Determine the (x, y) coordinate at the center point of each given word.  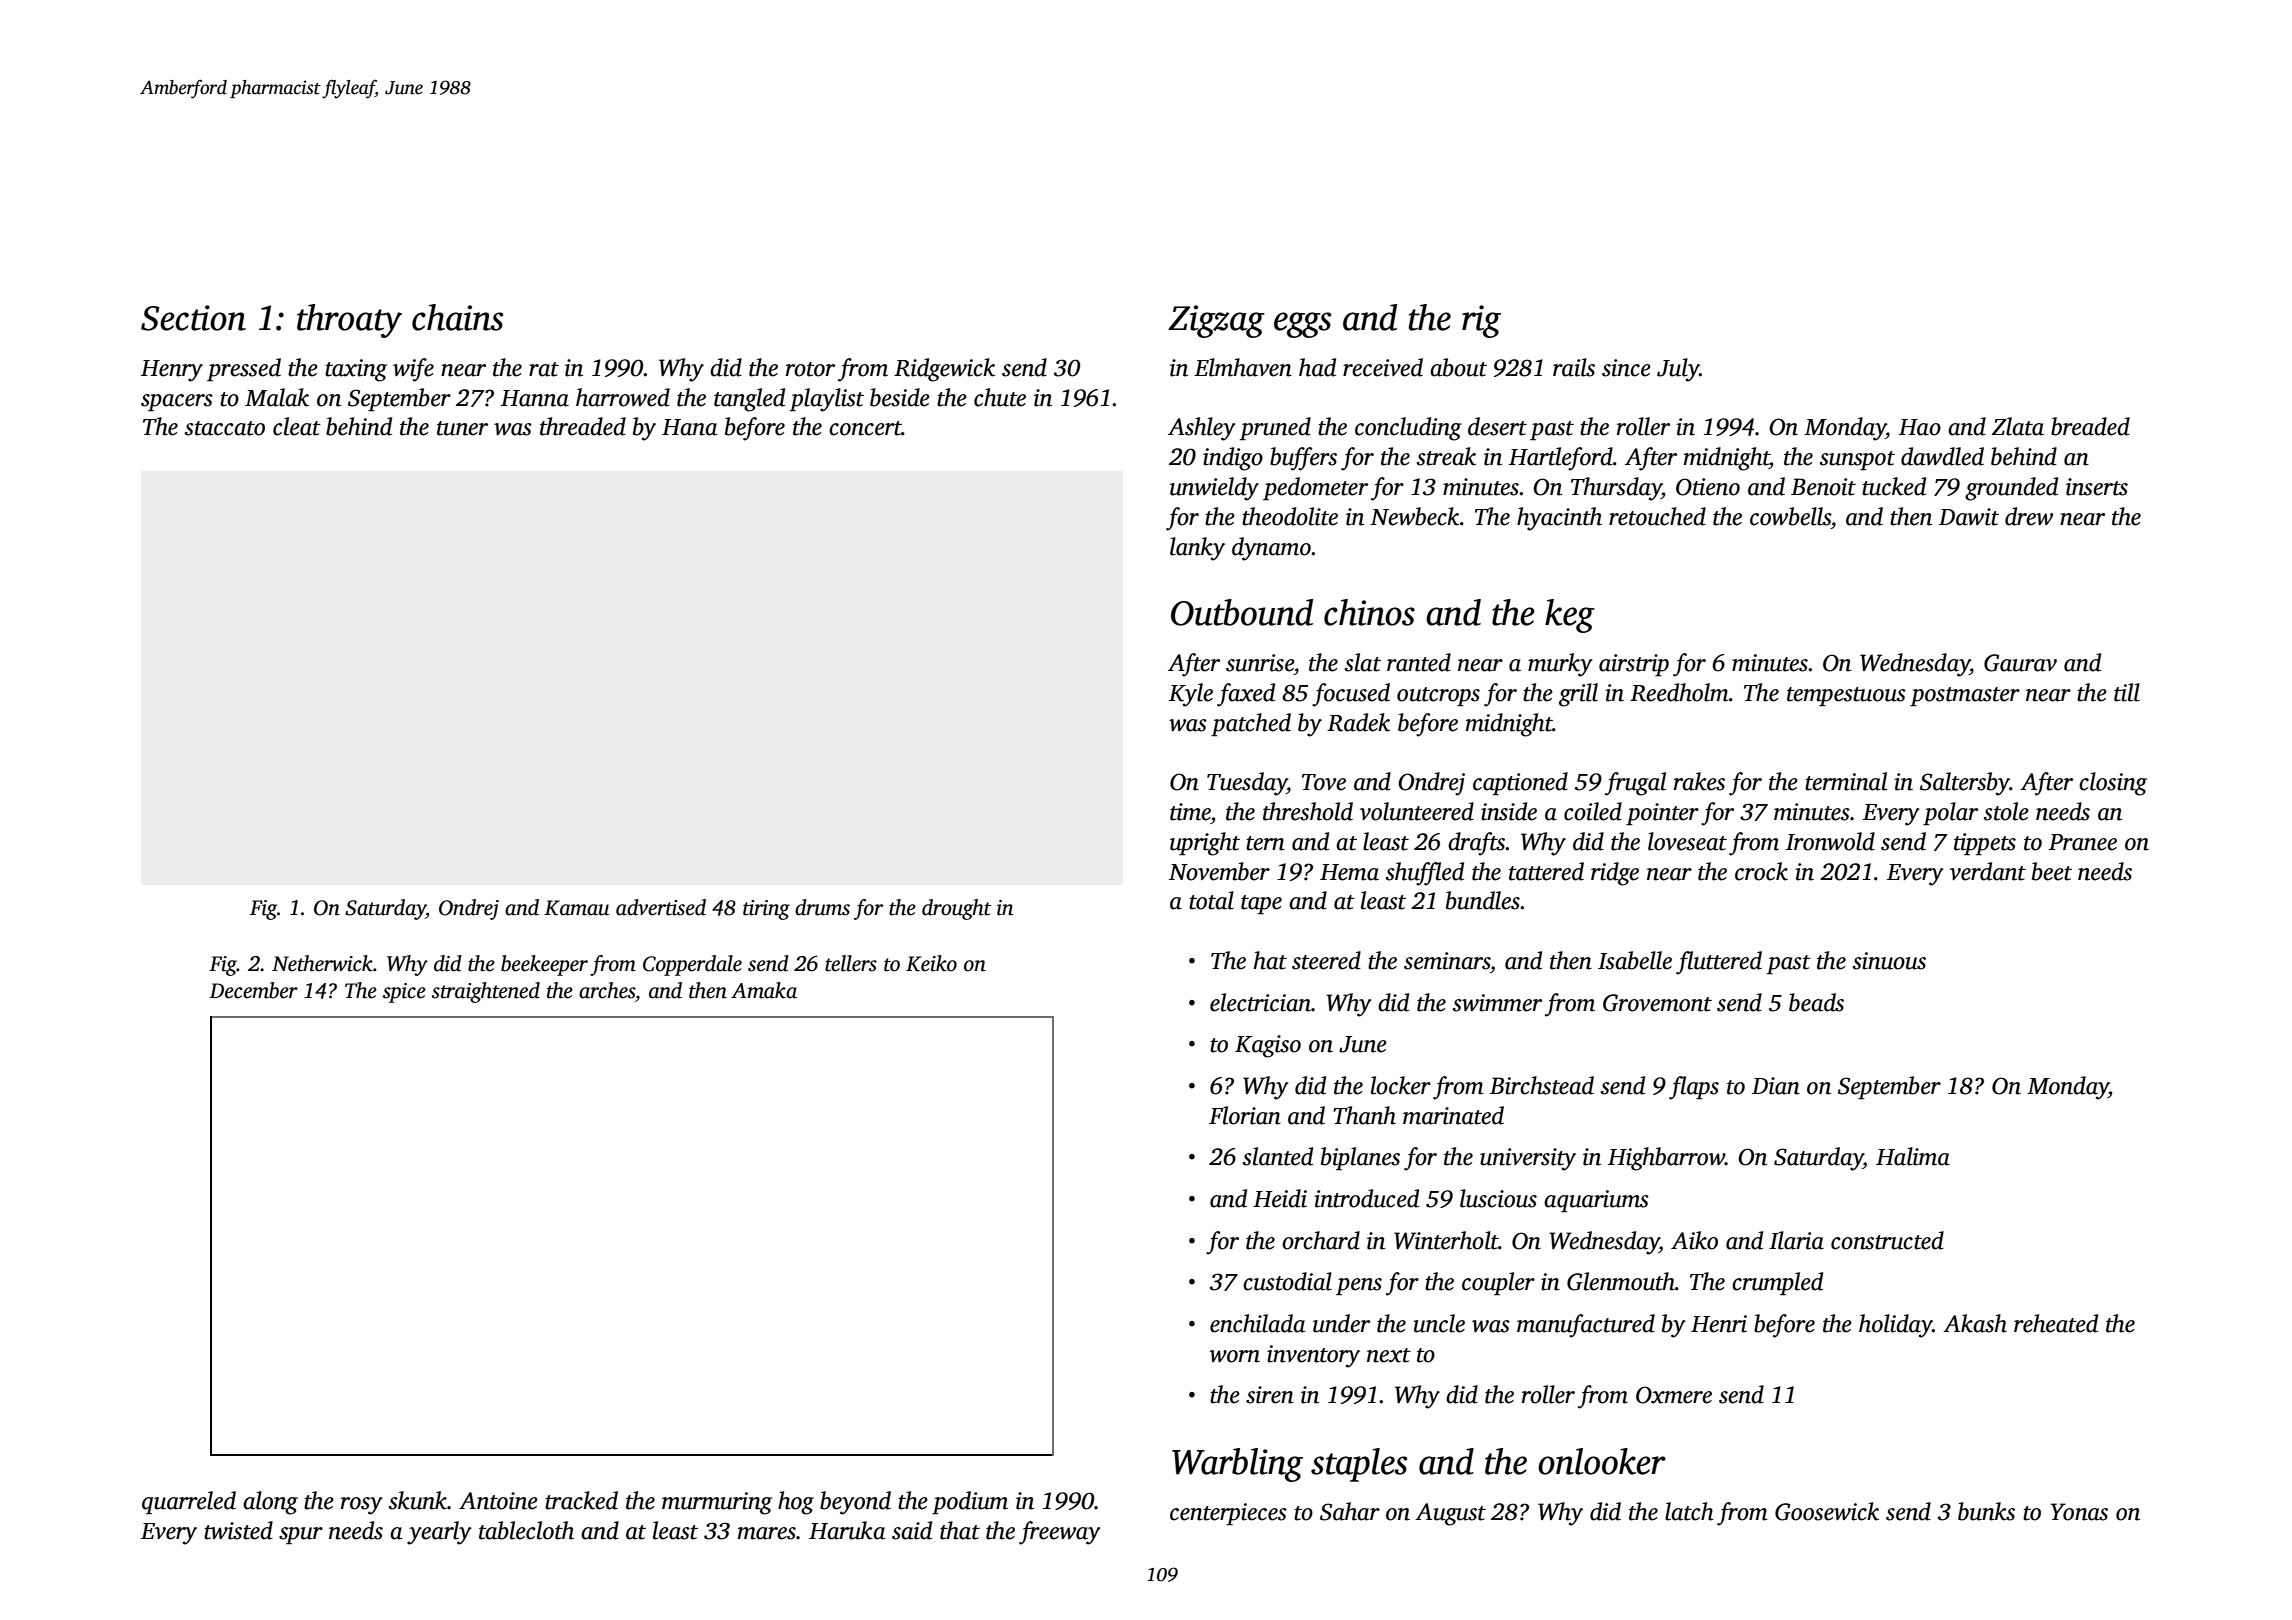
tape (1261, 904)
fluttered (1719, 963)
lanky (1197, 549)
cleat (297, 426)
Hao (1920, 427)
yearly (439, 1533)
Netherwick (322, 963)
